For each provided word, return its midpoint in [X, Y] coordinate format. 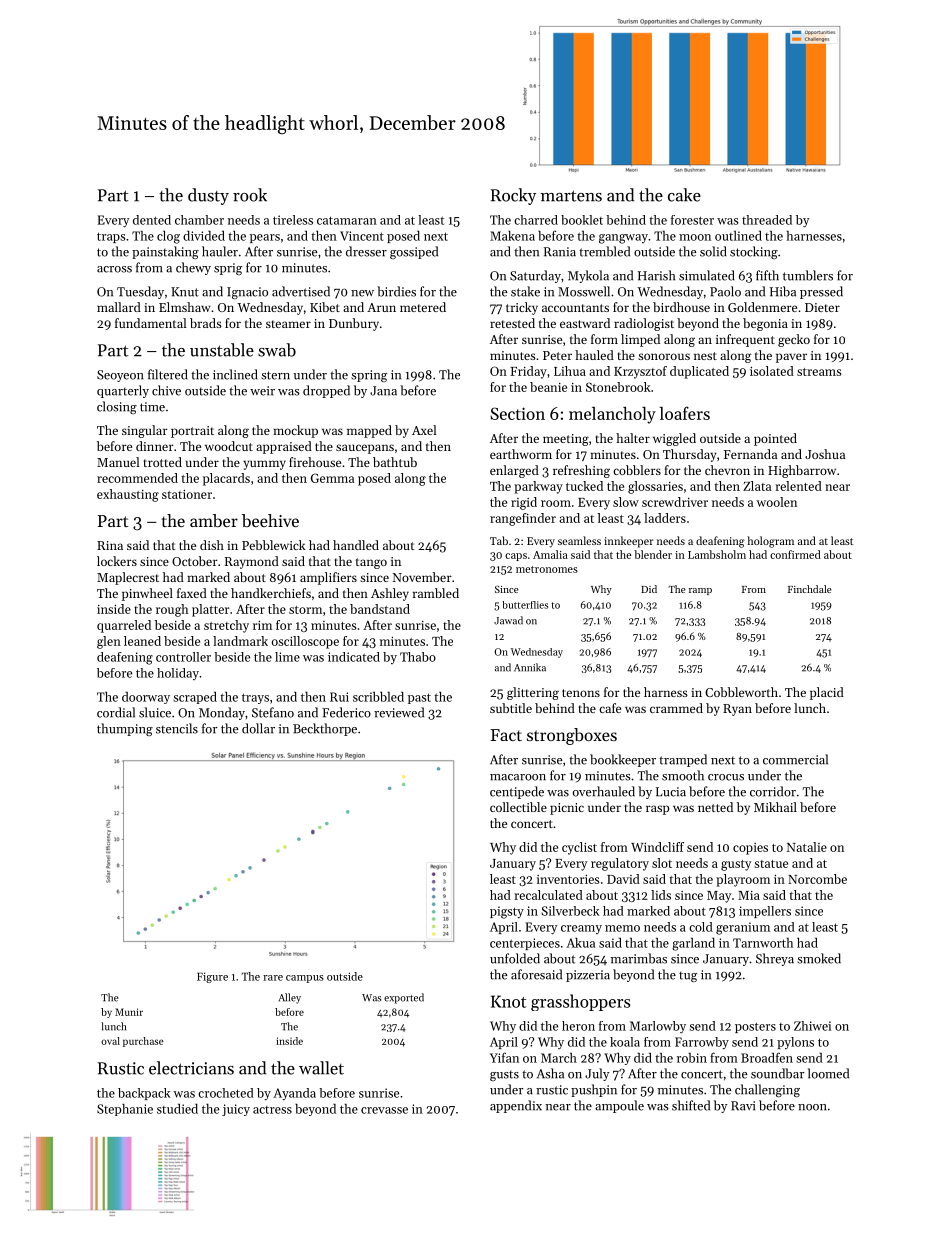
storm [305, 610]
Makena [512, 236]
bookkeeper [623, 760]
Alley [290, 998]
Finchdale [810, 589]
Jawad [508, 620]
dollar [258, 728]
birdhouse [681, 307]
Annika [530, 667]
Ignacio [247, 293]
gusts [504, 1075]
